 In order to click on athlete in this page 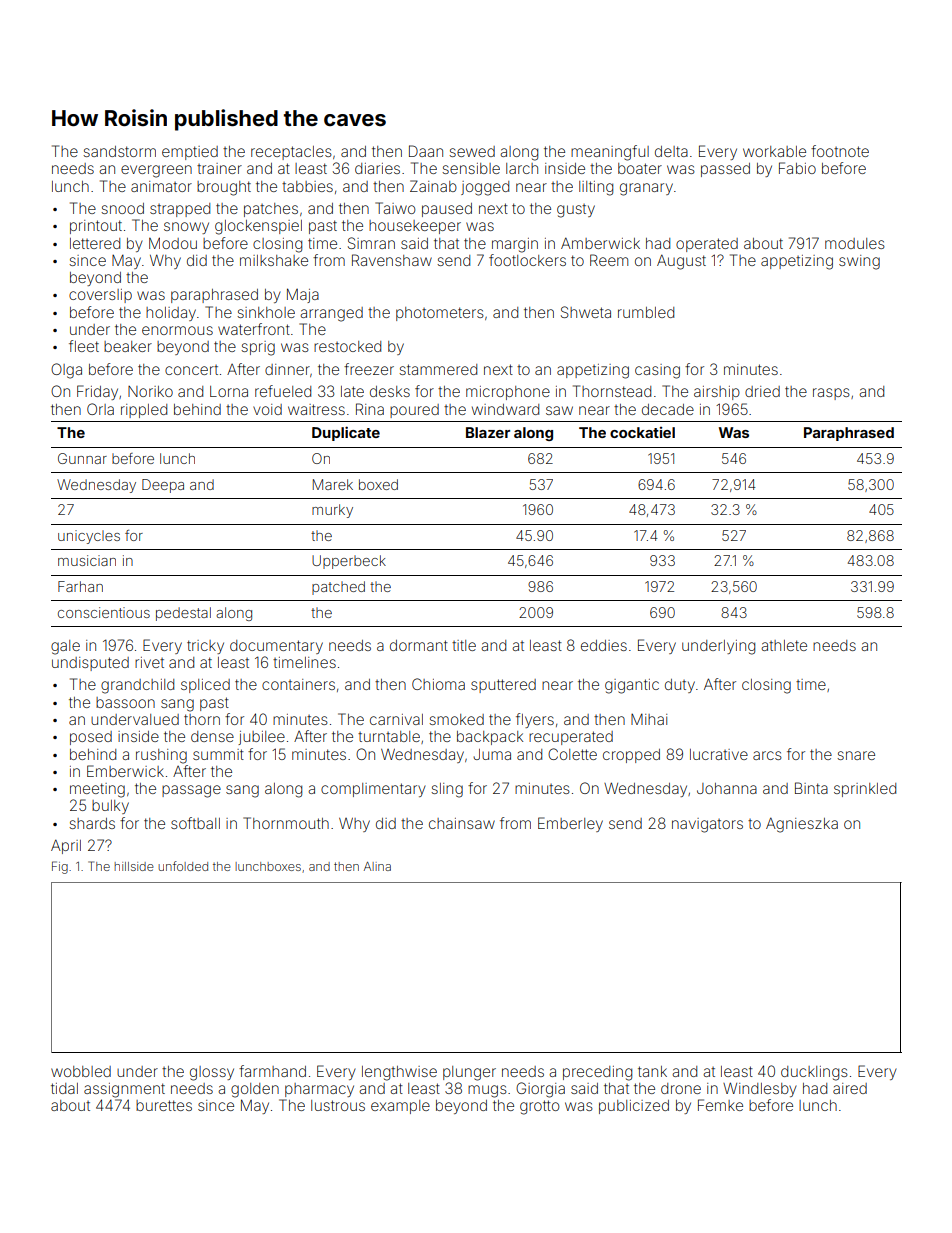, I will do `click(784, 645)`.
